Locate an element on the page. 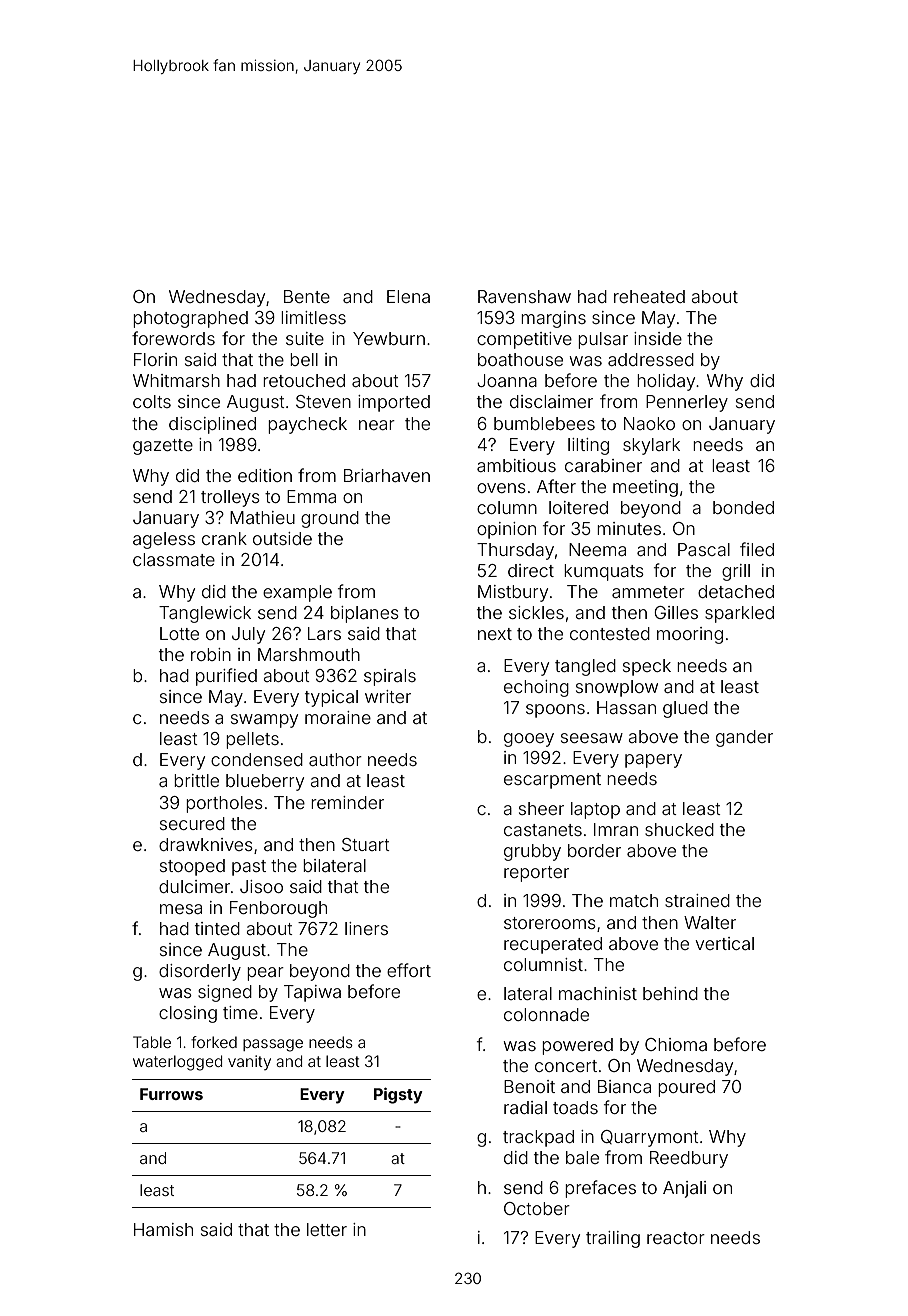 Image resolution: width=908 pixels, height=1316 pixels. concert is located at coordinates (566, 1066).
